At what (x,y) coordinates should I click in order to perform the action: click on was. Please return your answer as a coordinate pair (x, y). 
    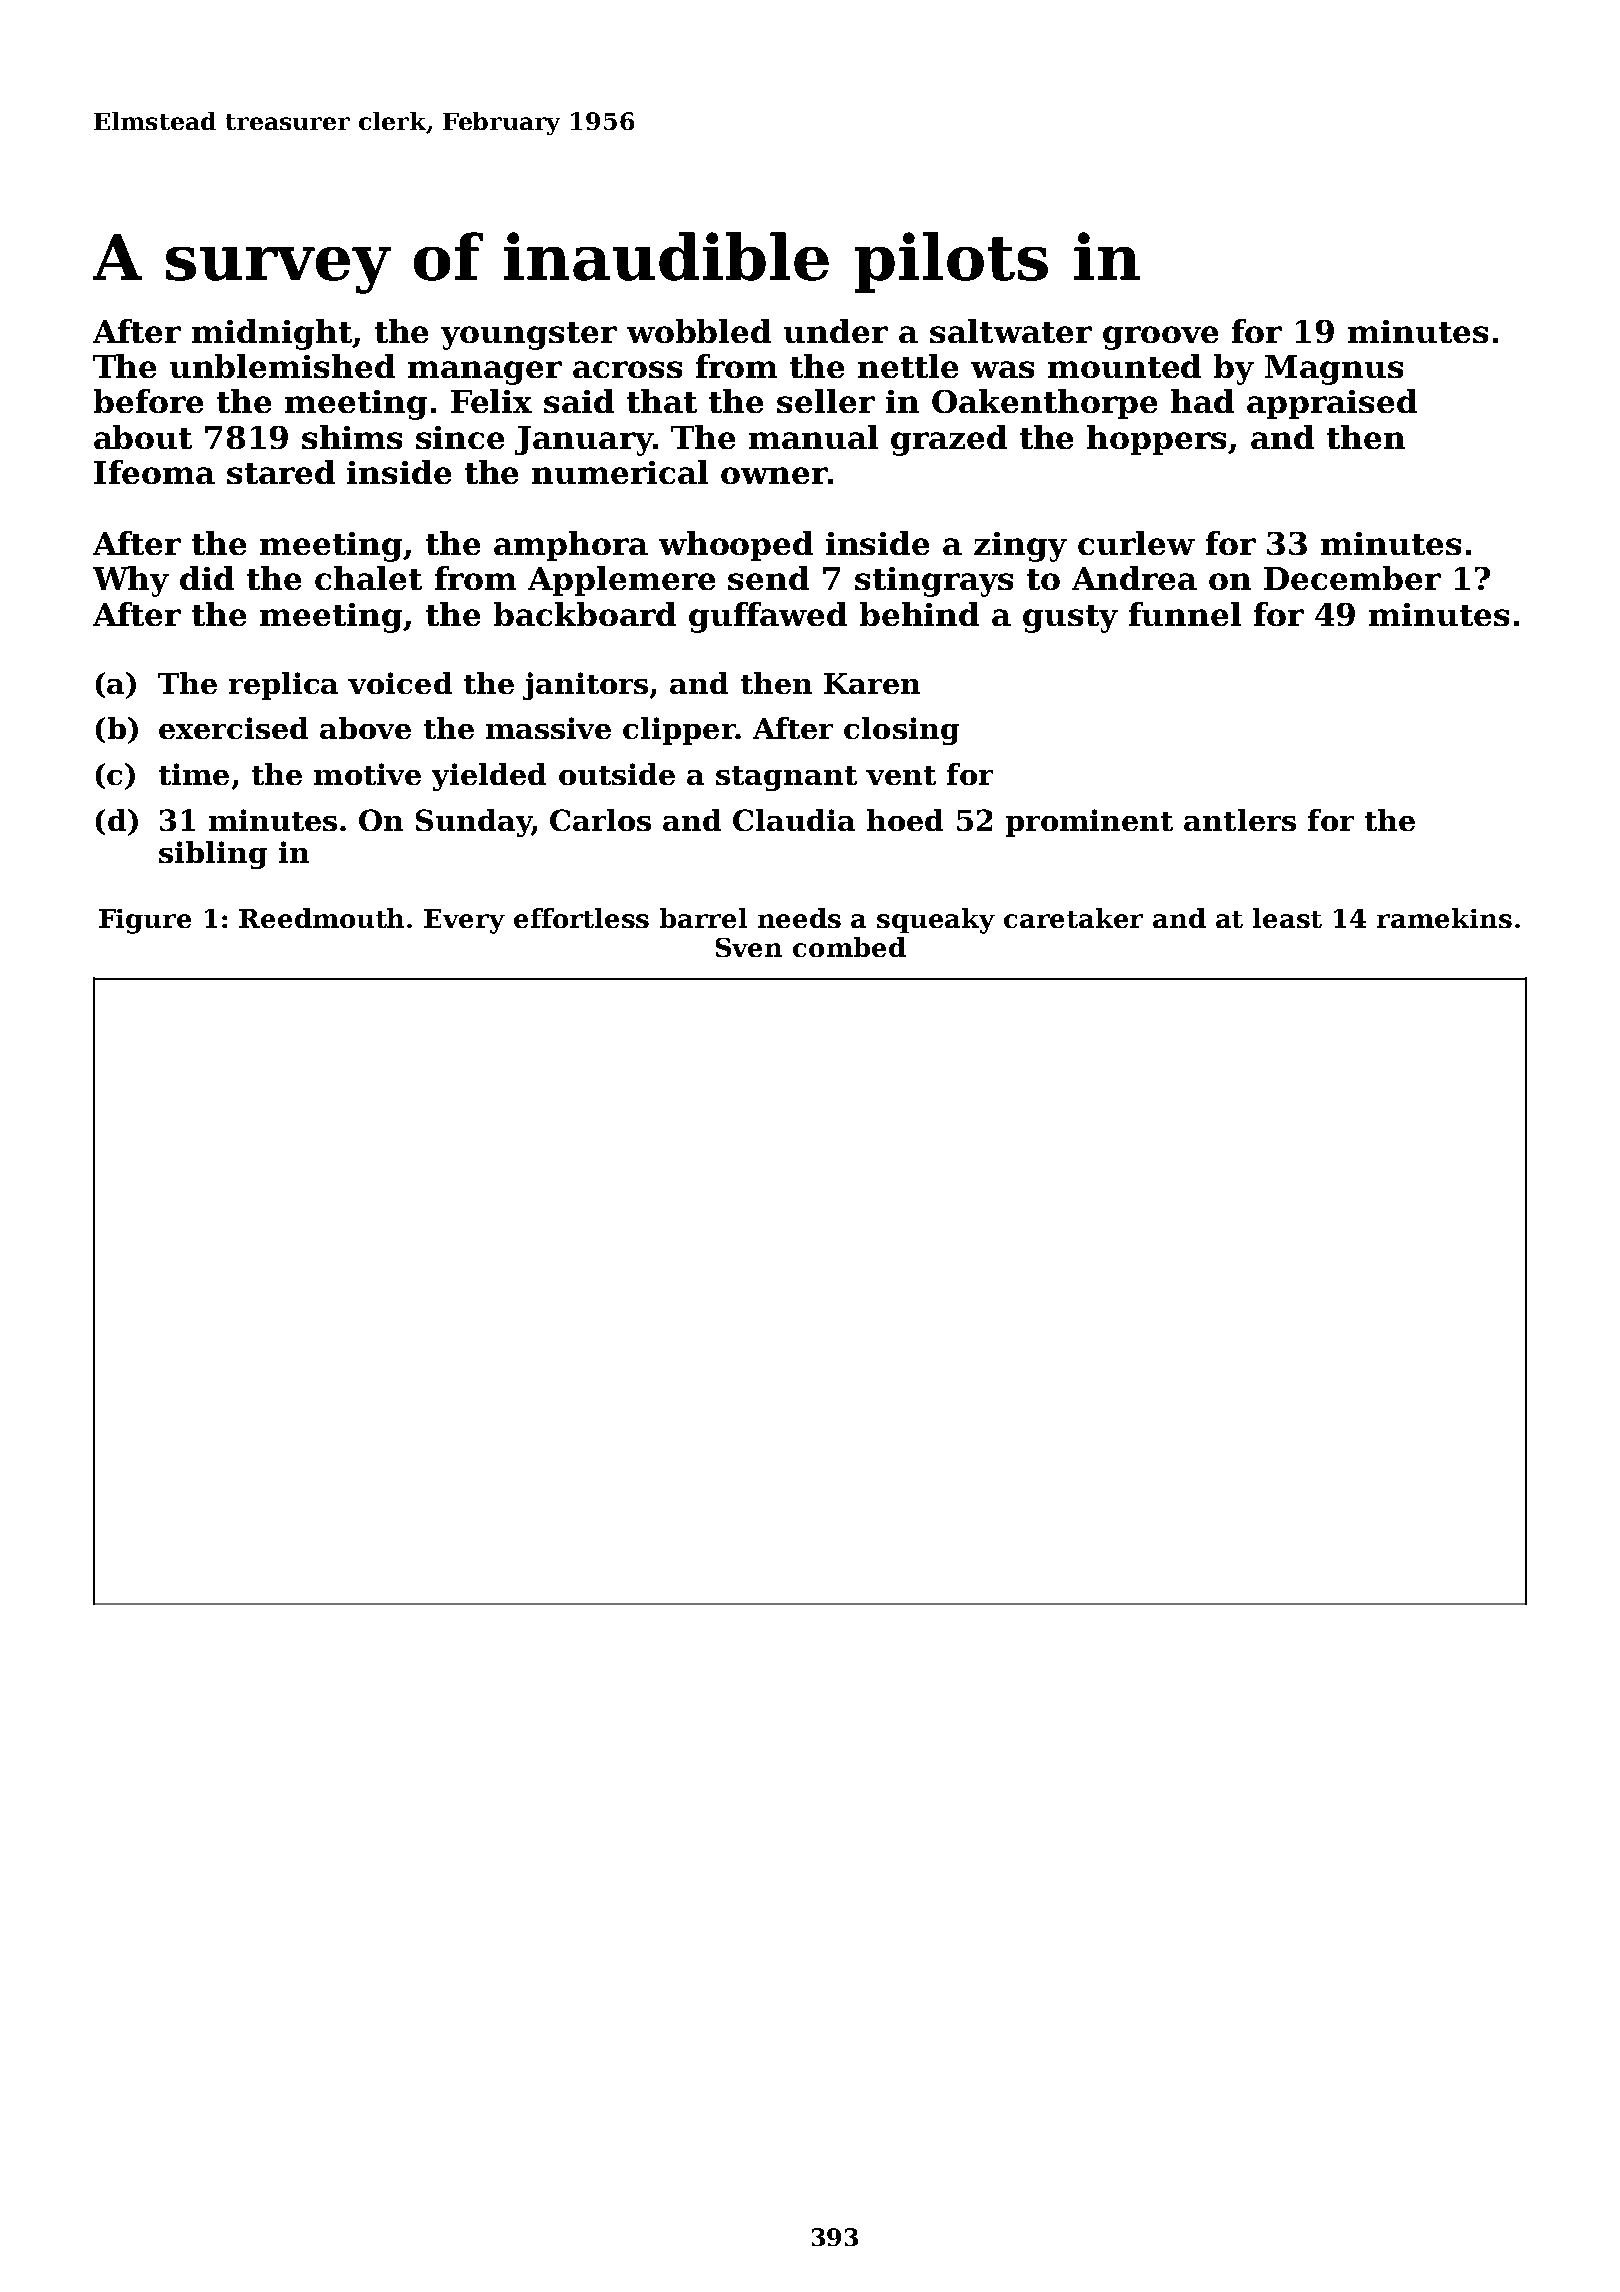
    Looking at the image, I should click on (1002, 369).
